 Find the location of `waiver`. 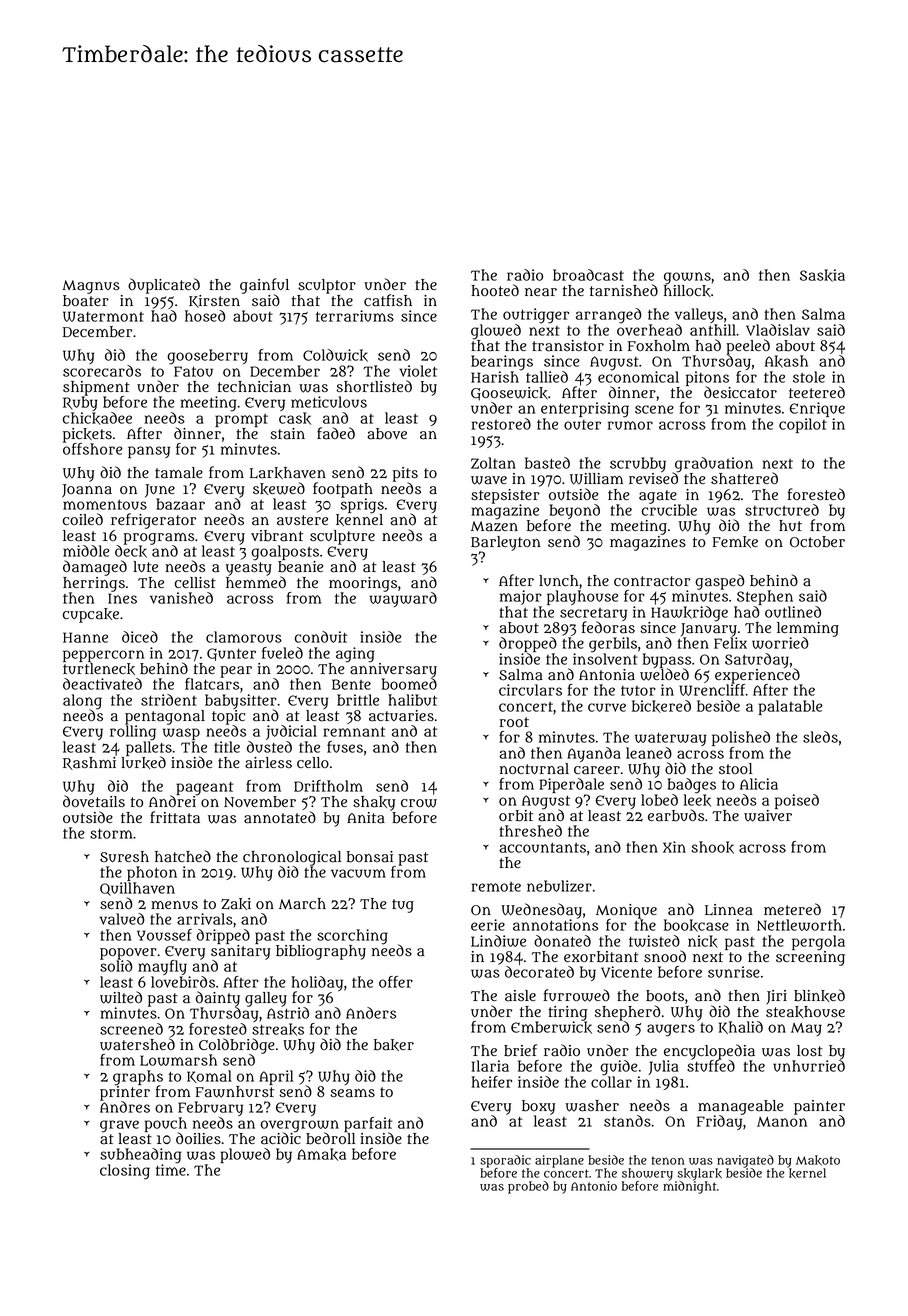

waiver is located at coordinates (768, 816).
